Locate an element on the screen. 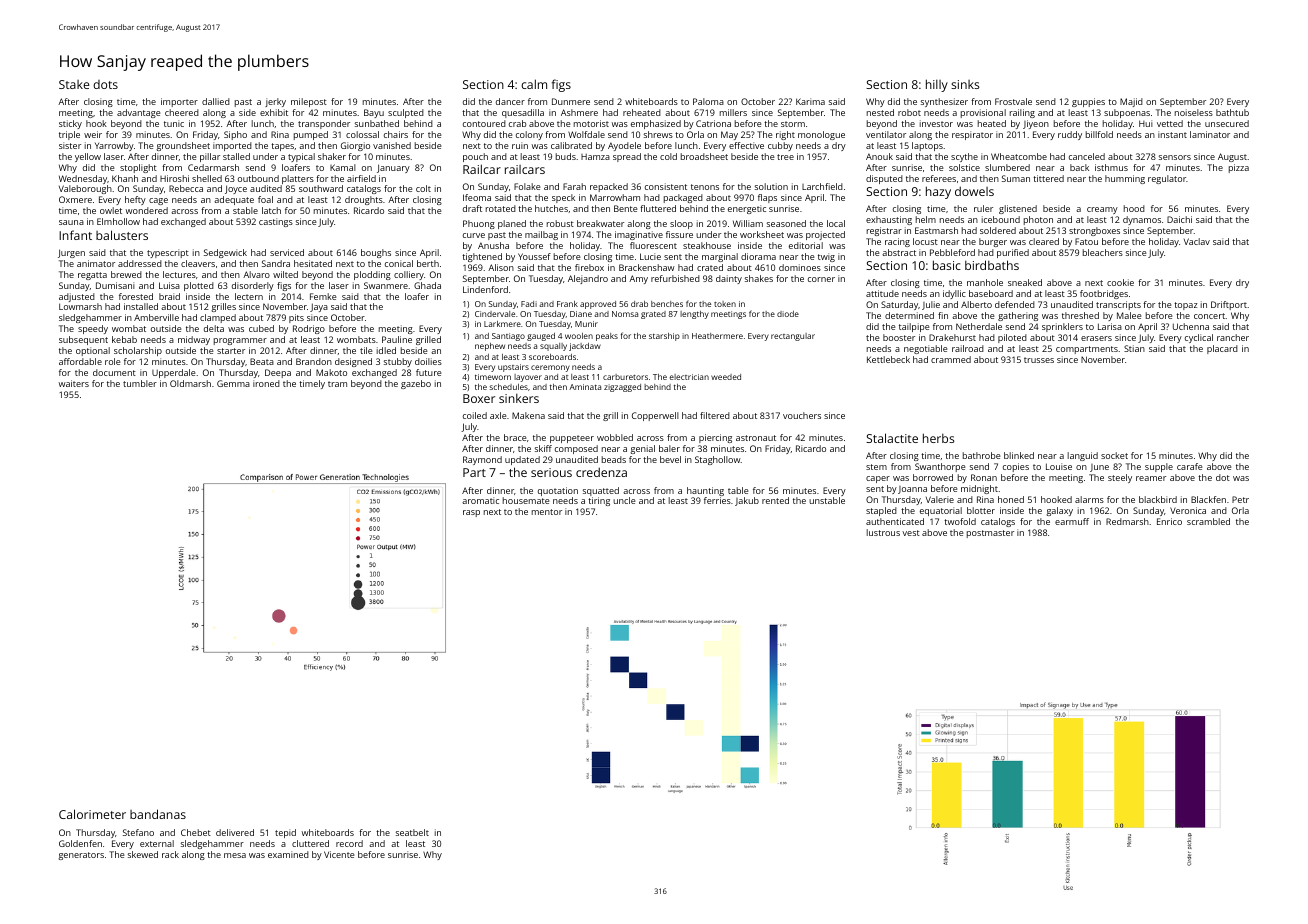 This screenshot has height=924, width=1308. jerky is located at coordinates (275, 102).
